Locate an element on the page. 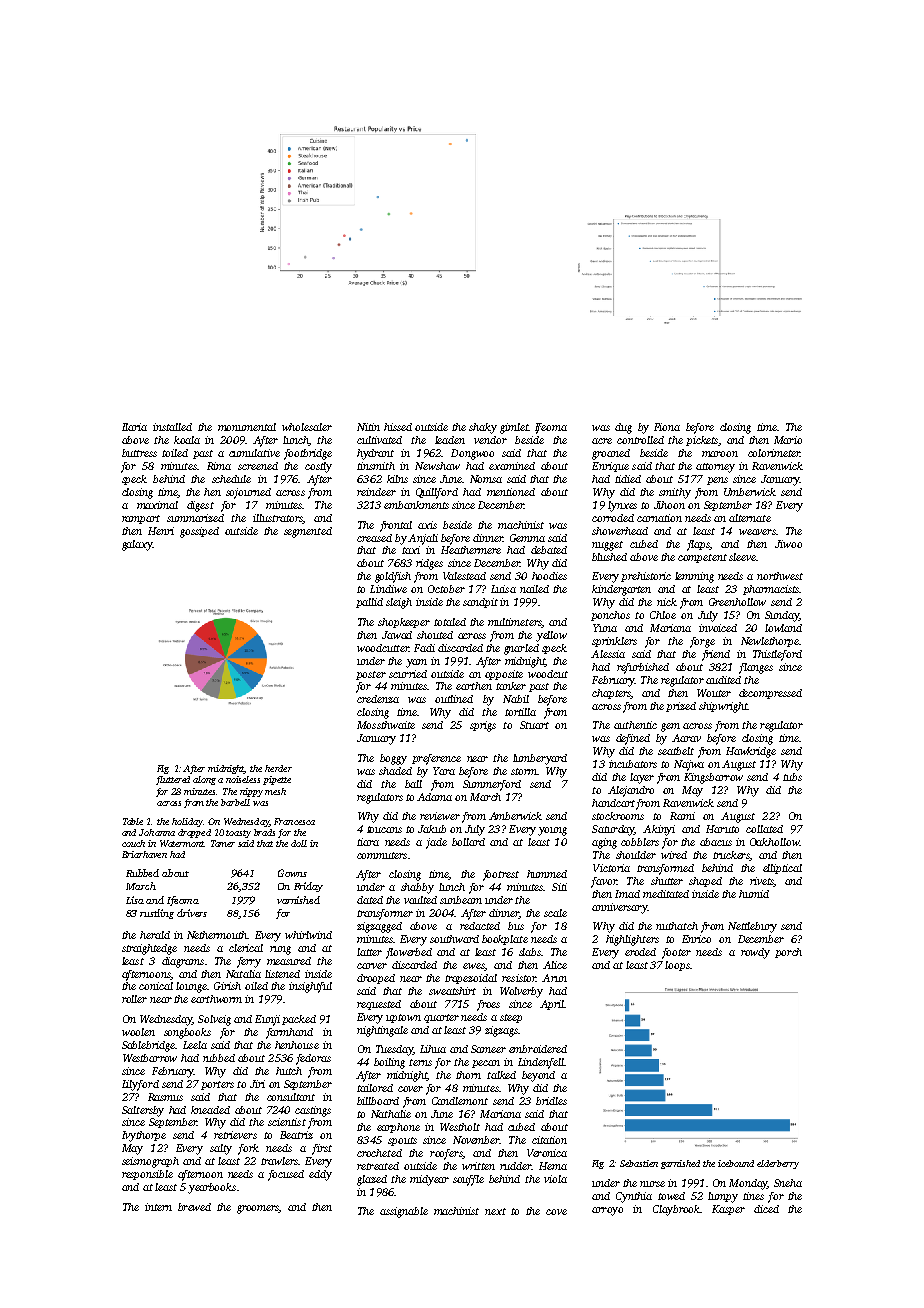 The width and height of the page is (924, 1308). fork is located at coordinates (248, 1149).
